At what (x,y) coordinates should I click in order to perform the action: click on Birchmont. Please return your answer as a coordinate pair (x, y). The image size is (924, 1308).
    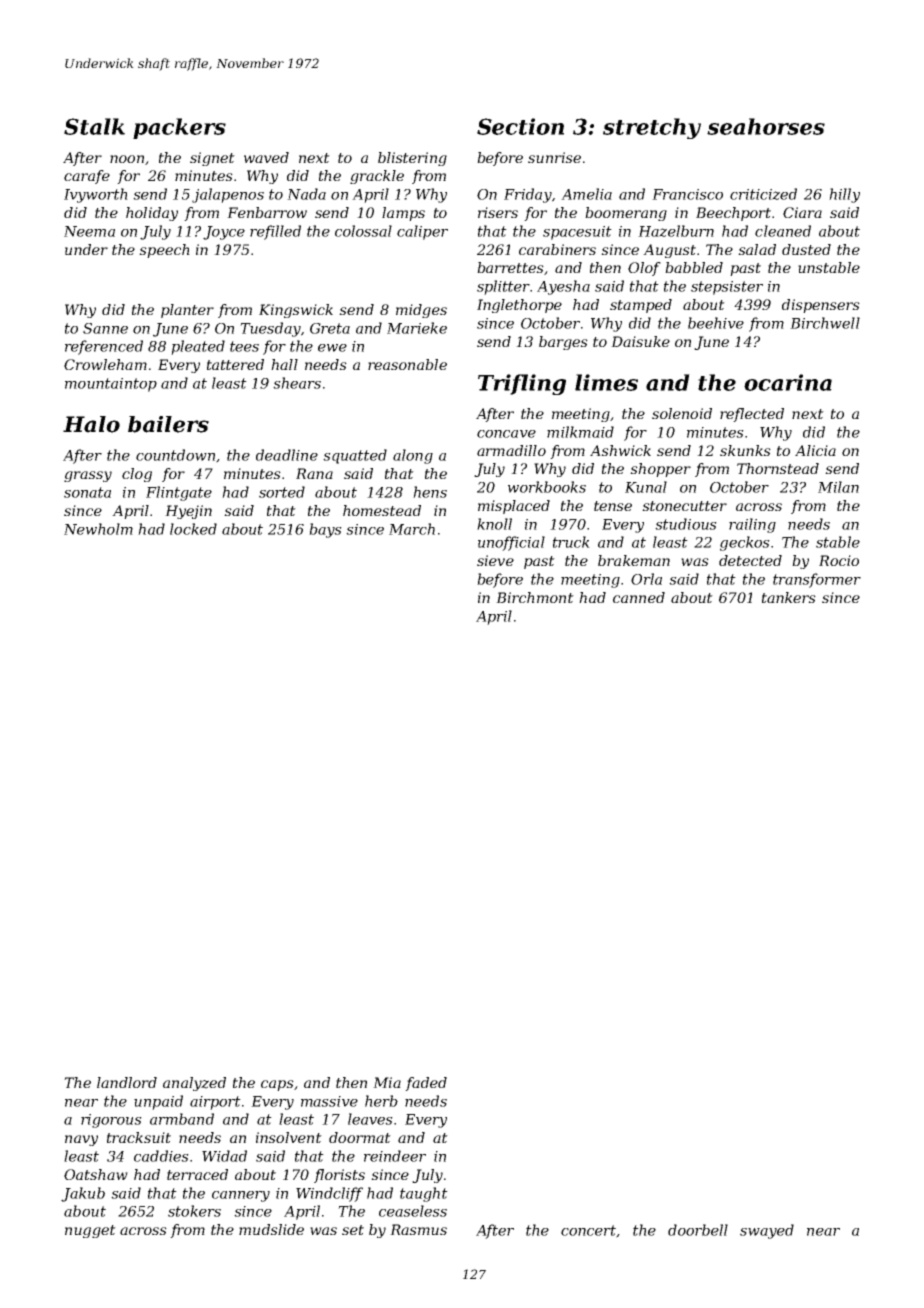
    Looking at the image, I should click on (535, 597).
